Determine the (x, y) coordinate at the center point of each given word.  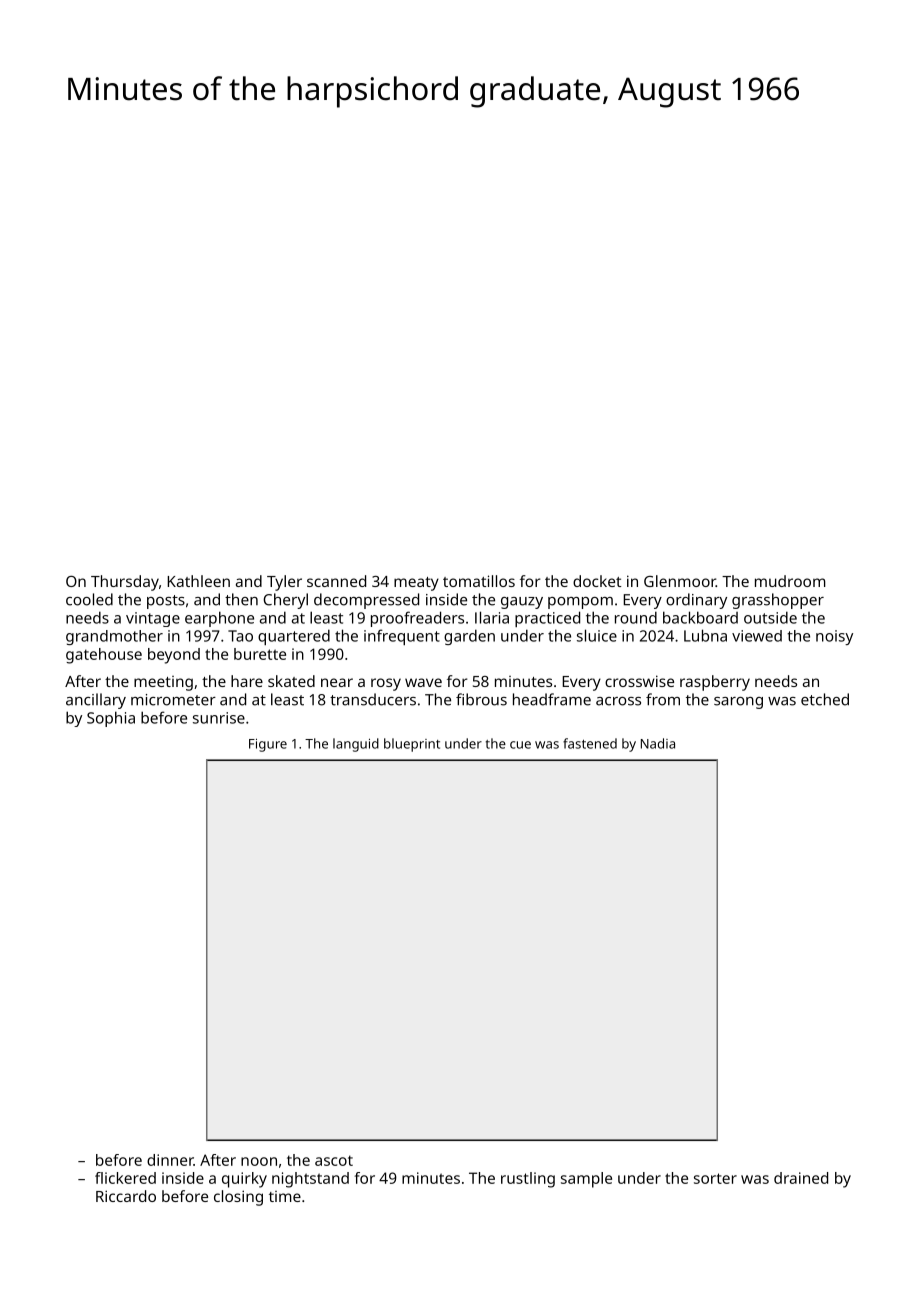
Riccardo (126, 1196)
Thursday (125, 583)
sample (586, 1180)
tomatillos (479, 581)
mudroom (790, 581)
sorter (715, 1178)
